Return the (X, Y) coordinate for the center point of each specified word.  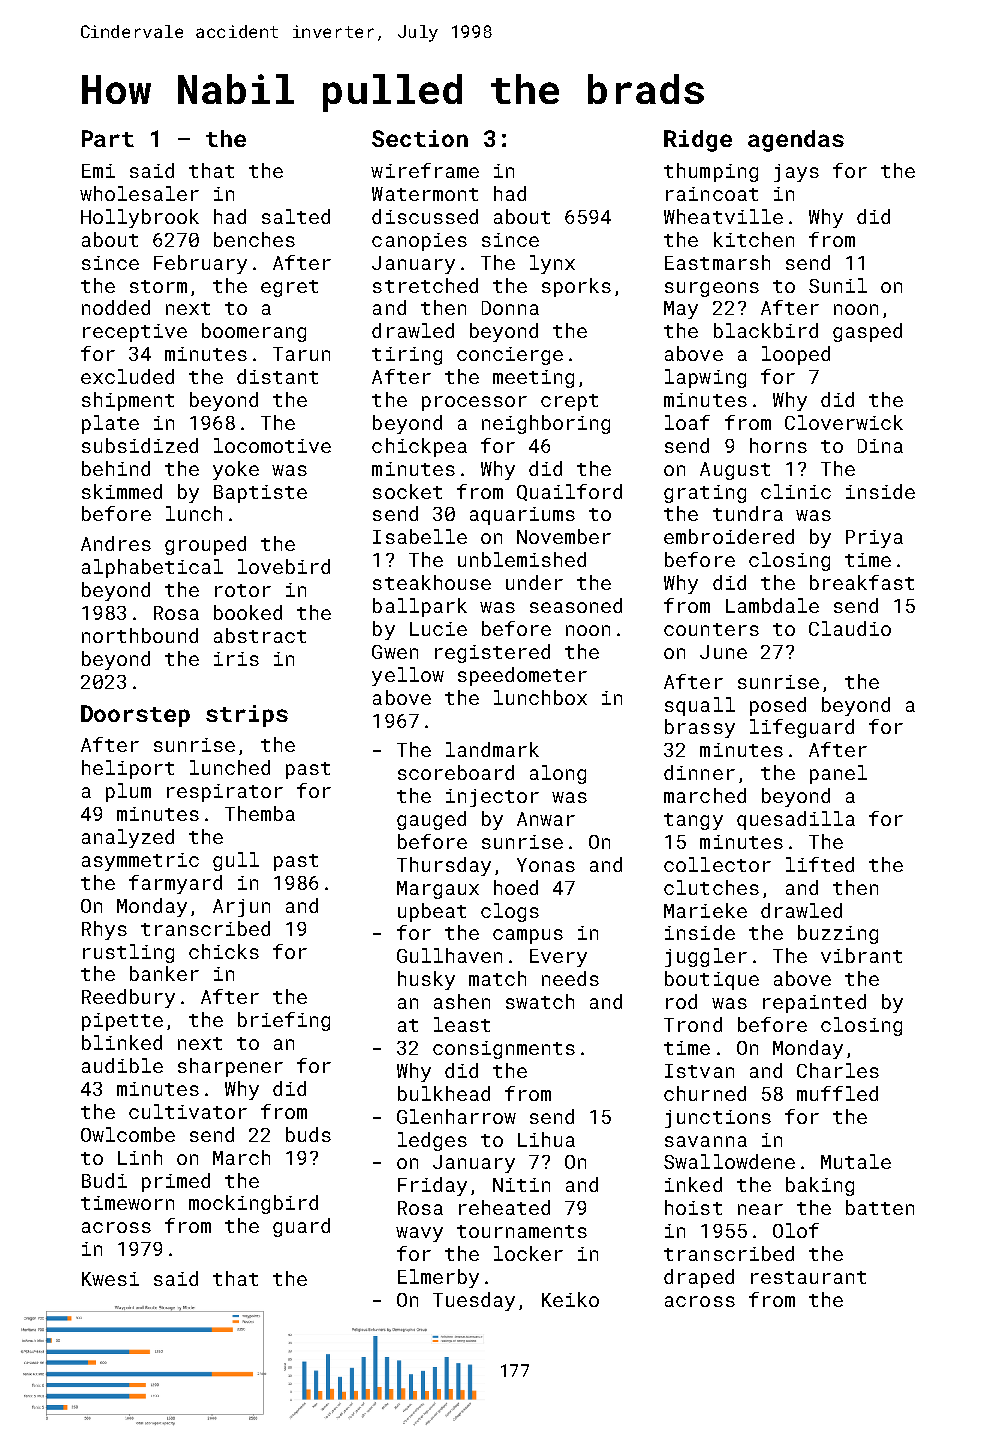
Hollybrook (140, 218)
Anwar (546, 819)
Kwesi (110, 1279)
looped (796, 355)
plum (128, 792)
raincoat (712, 194)
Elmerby (438, 1278)
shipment (128, 401)
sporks (576, 287)
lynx (552, 264)
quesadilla (796, 820)
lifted (820, 864)
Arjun (241, 908)
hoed (516, 887)
